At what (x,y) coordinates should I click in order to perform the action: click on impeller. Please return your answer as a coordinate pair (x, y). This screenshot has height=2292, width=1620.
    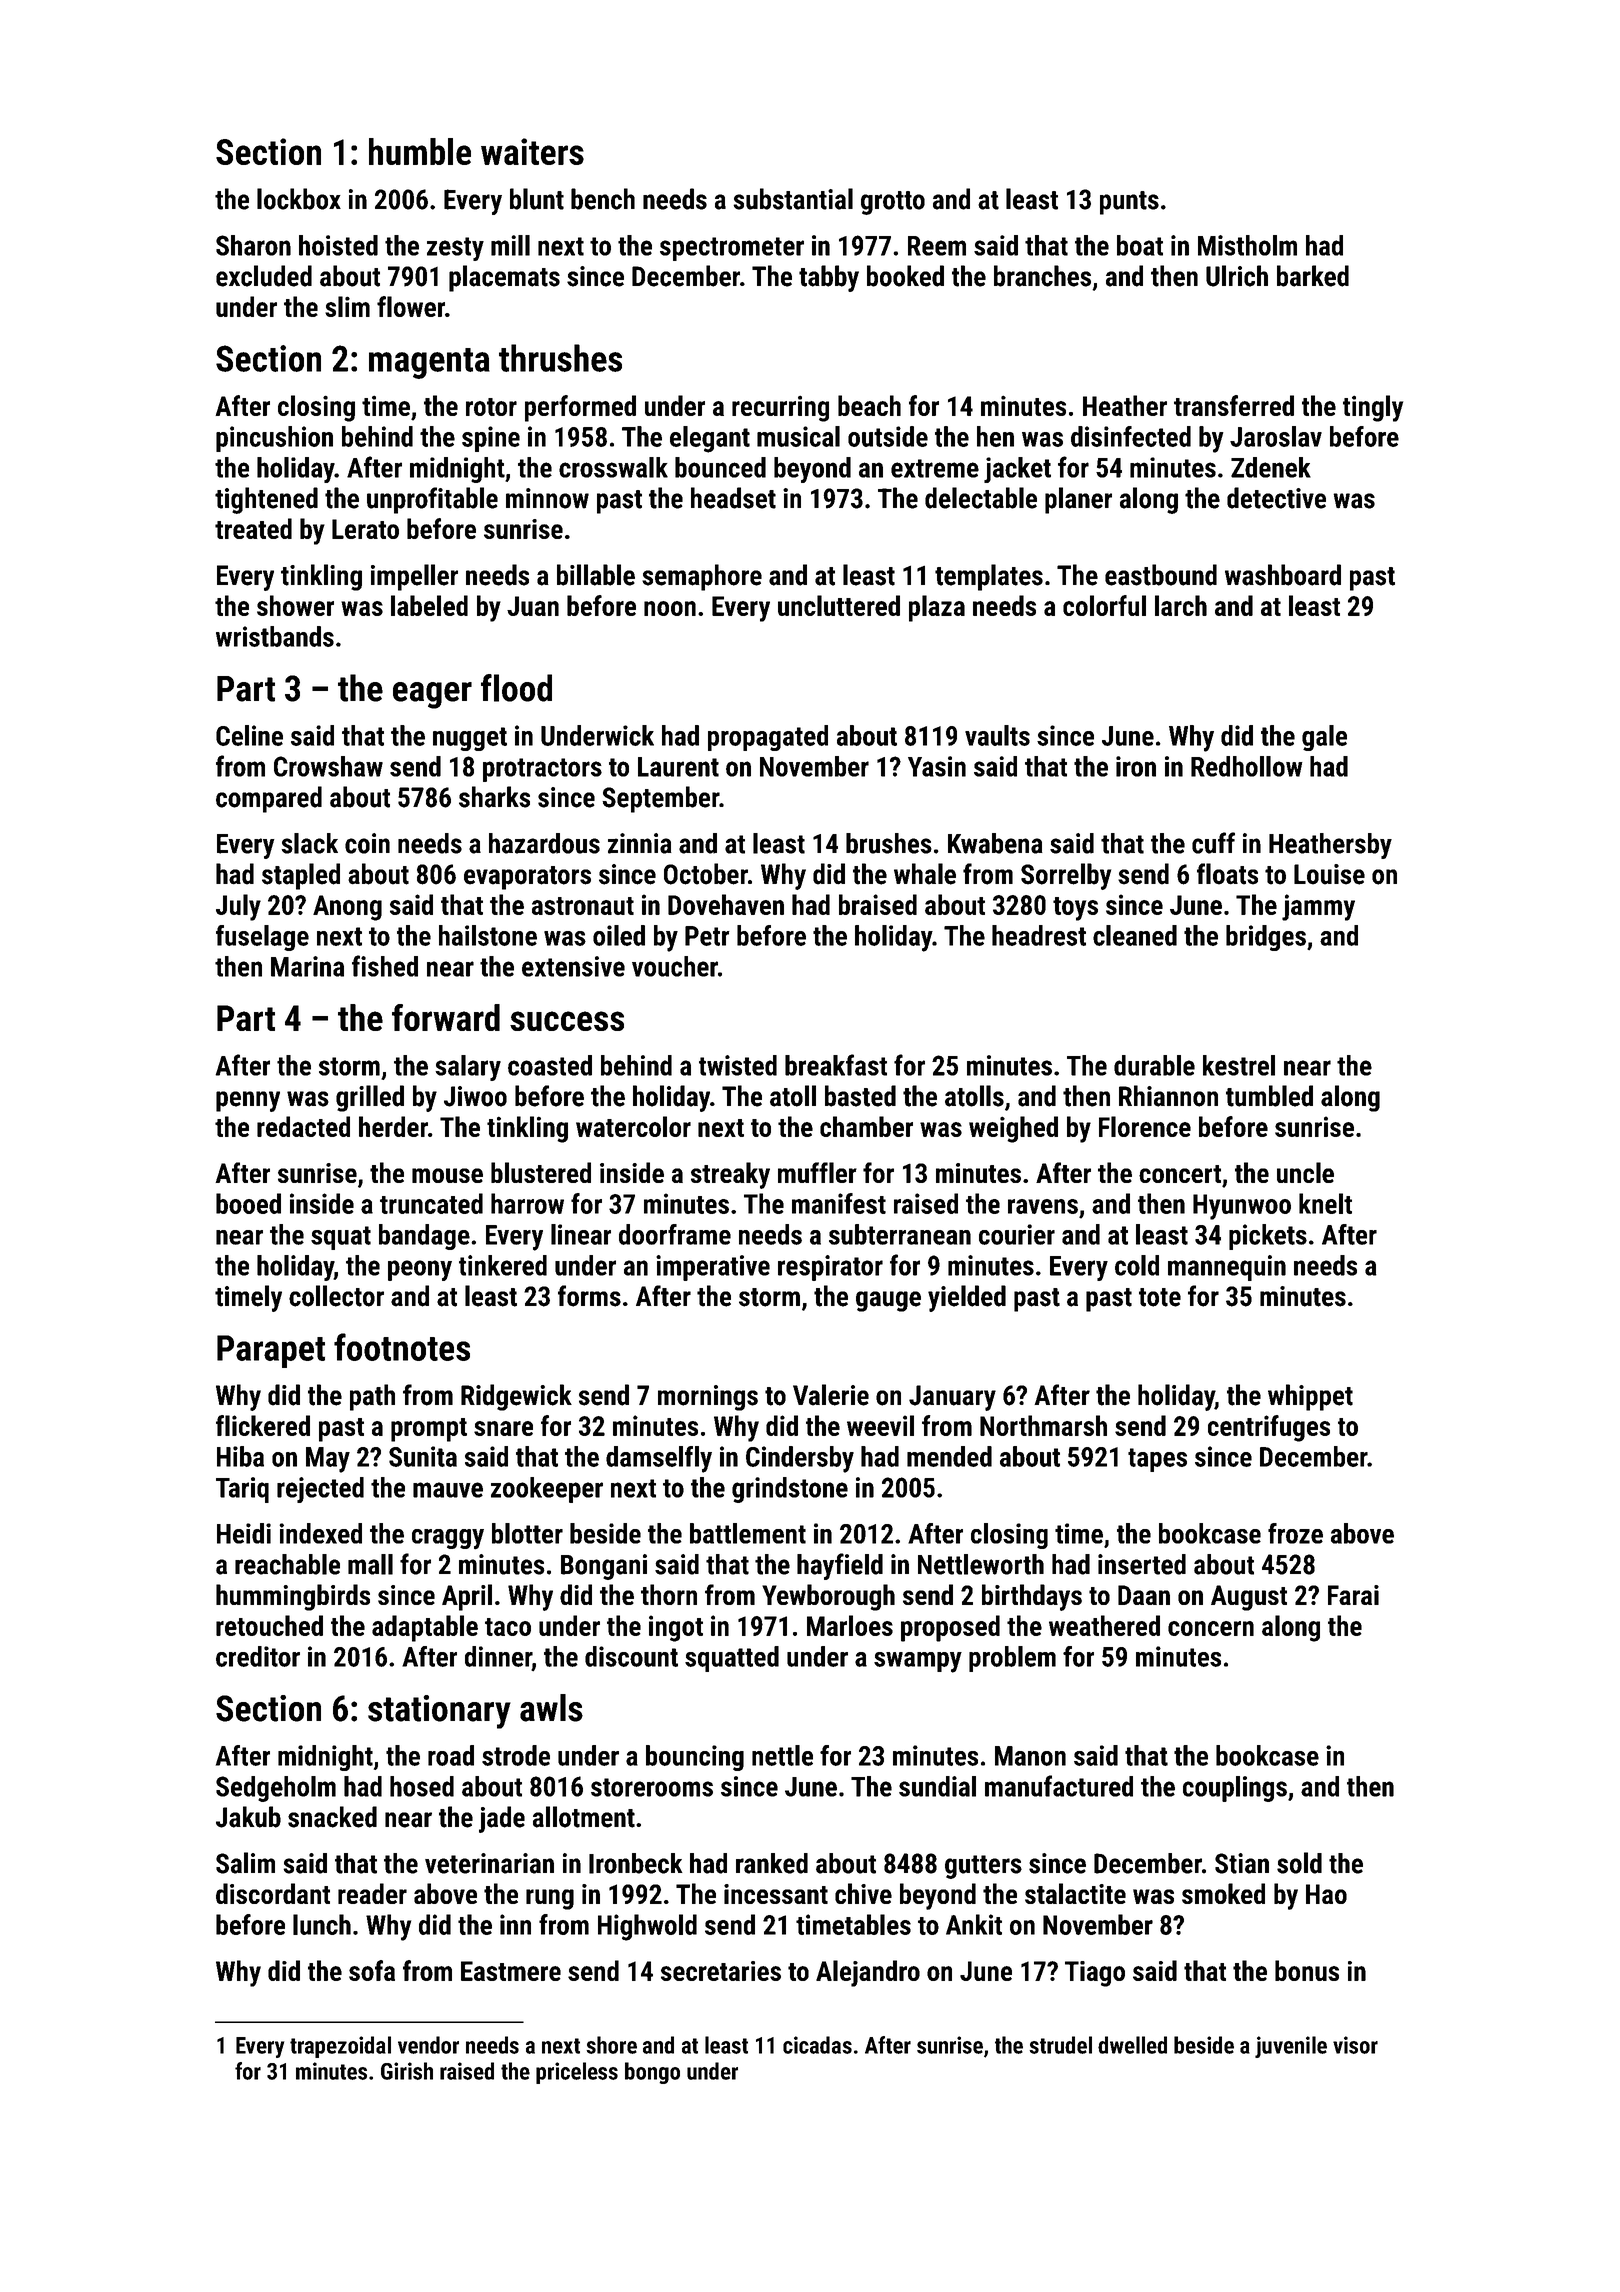
    Looking at the image, I should click on (414, 577).
